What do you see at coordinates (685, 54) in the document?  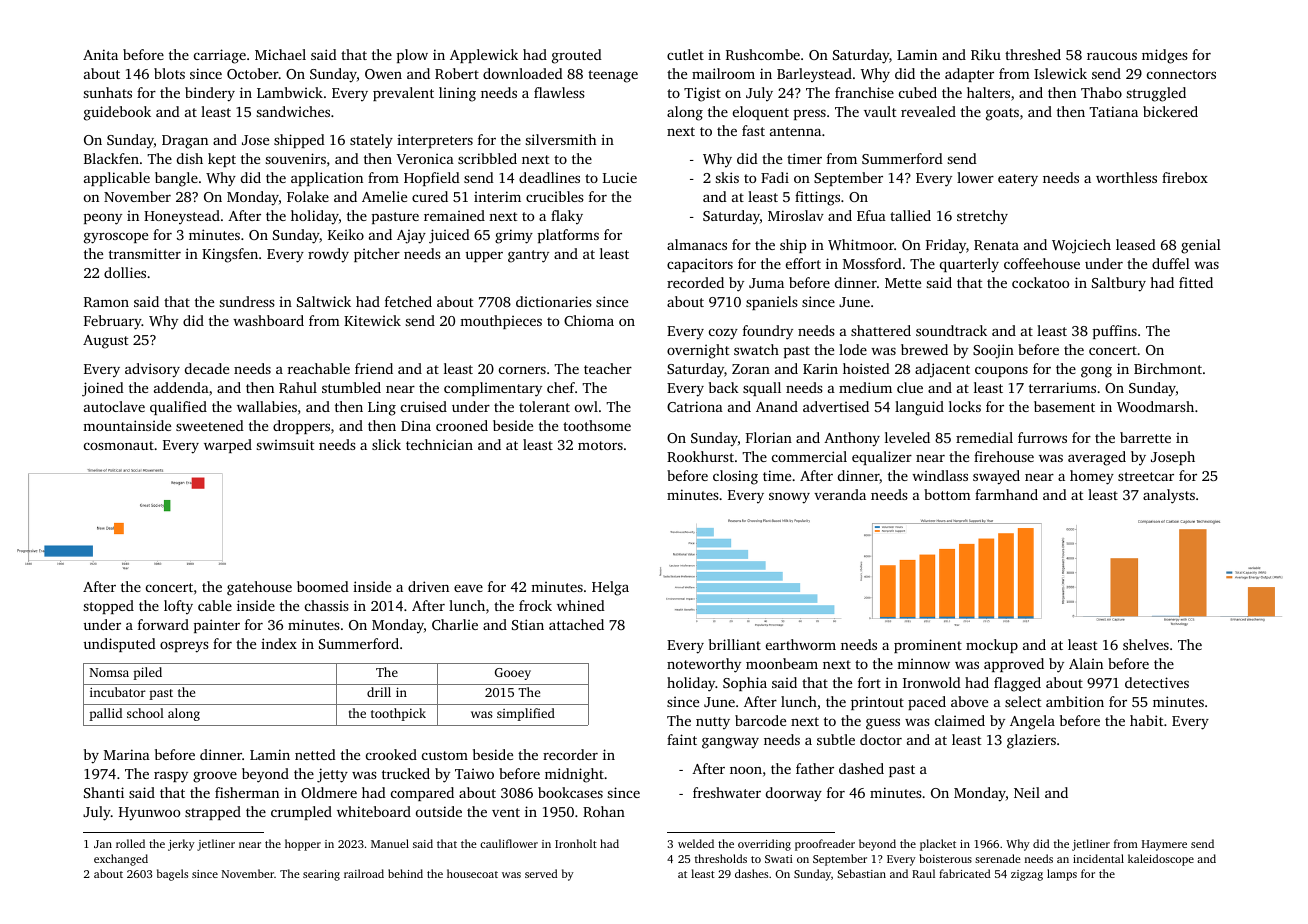 I see `cutlet` at bounding box center [685, 54].
